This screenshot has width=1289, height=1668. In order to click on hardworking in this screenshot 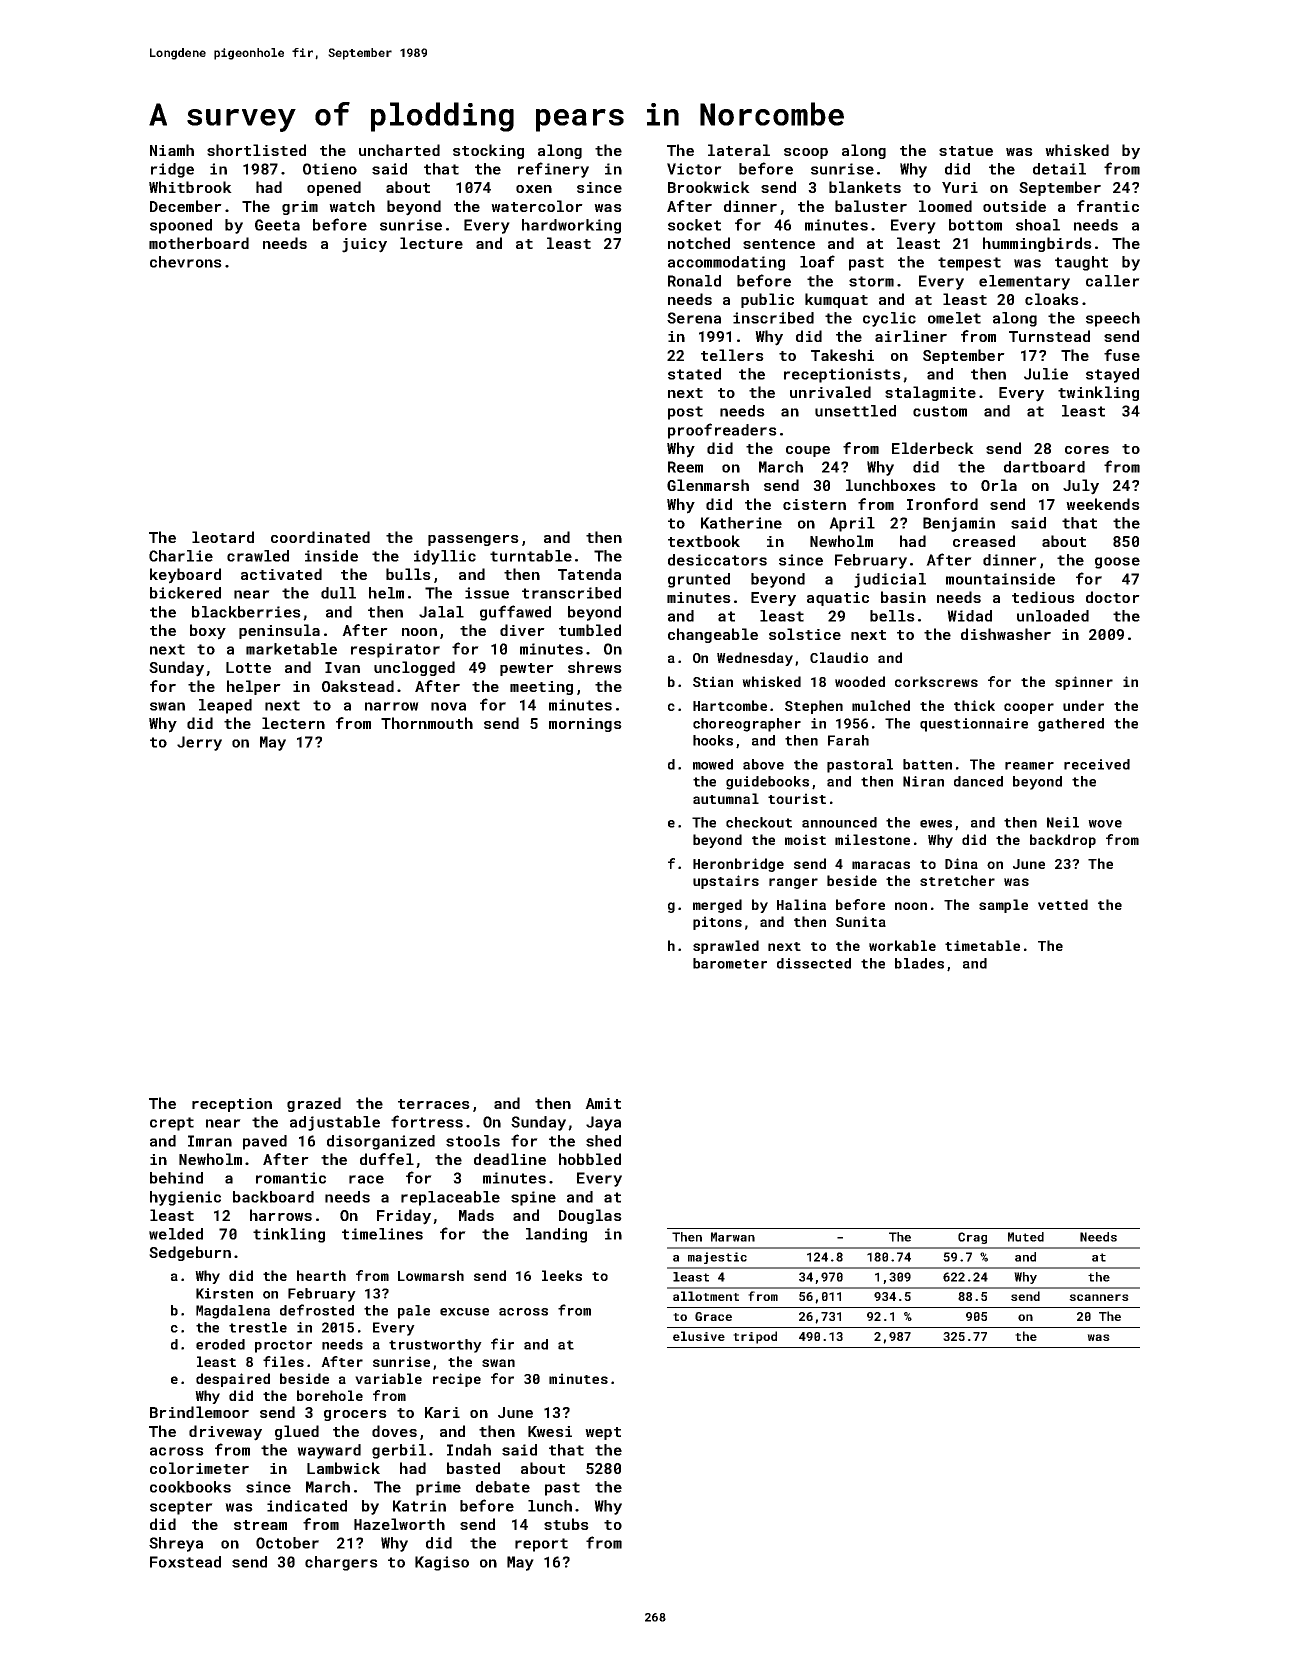, I will do `click(571, 226)`.
